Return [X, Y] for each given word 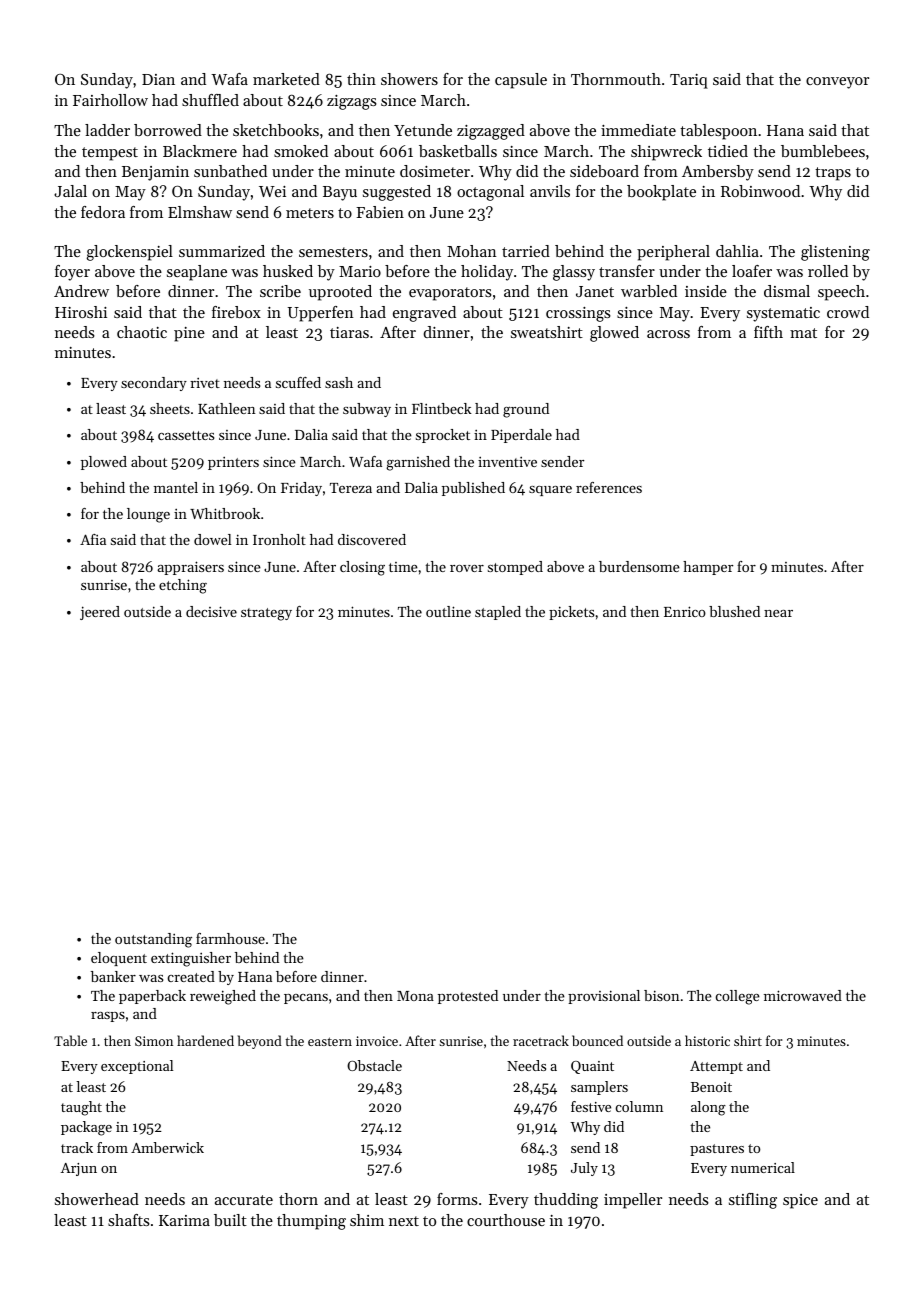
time [403, 567]
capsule [521, 81]
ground [526, 410]
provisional [604, 997]
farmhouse [230, 938]
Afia [93, 539]
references [609, 487]
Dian [158, 79]
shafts [129, 1220]
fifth [768, 332]
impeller [633, 1201]
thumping [311, 1222]
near [778, 613]
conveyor [837, 83]
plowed [104, 463]
